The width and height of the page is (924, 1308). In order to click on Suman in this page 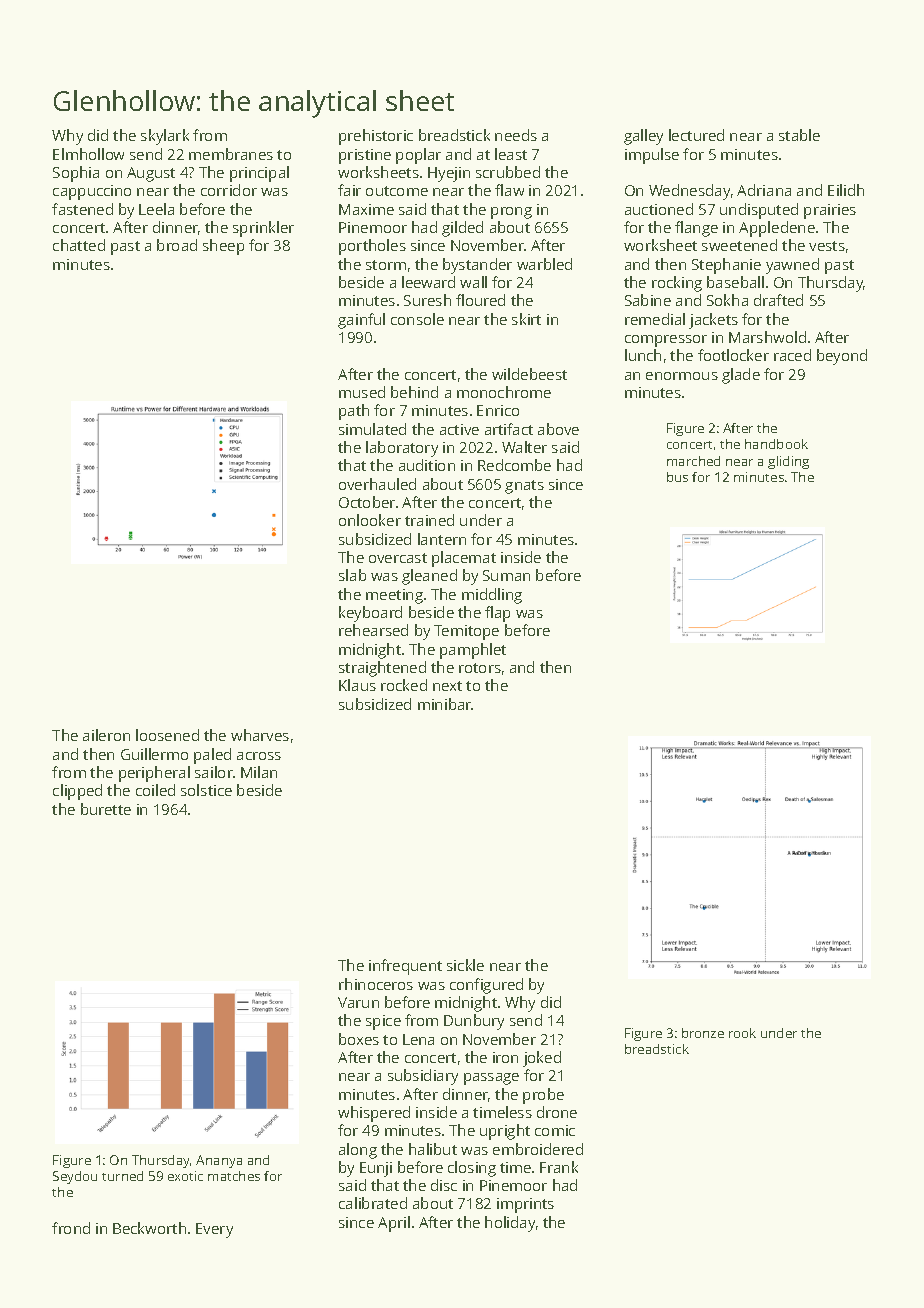, I will do `click(506, 575)`.
